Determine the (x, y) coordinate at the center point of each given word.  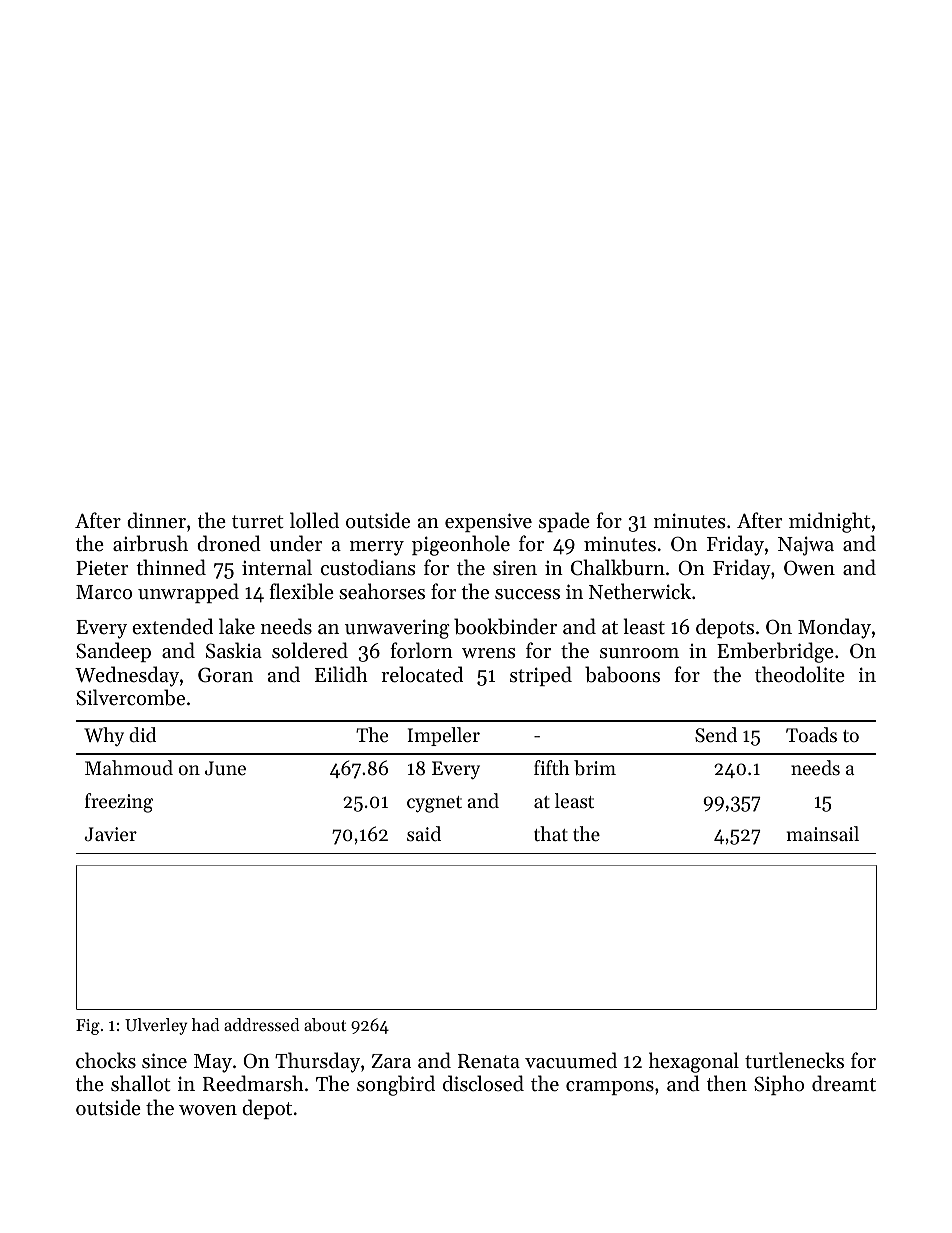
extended (172, 626)
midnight (830, 522)
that (551, 833)
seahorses (382, 591)
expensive (488, 522)
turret (258, 521)
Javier (110, 834)
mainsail (823, 833)
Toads (811, 734)
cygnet (434, 804)
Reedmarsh (253, 1083)
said (424, 833)
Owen (809, 568)
